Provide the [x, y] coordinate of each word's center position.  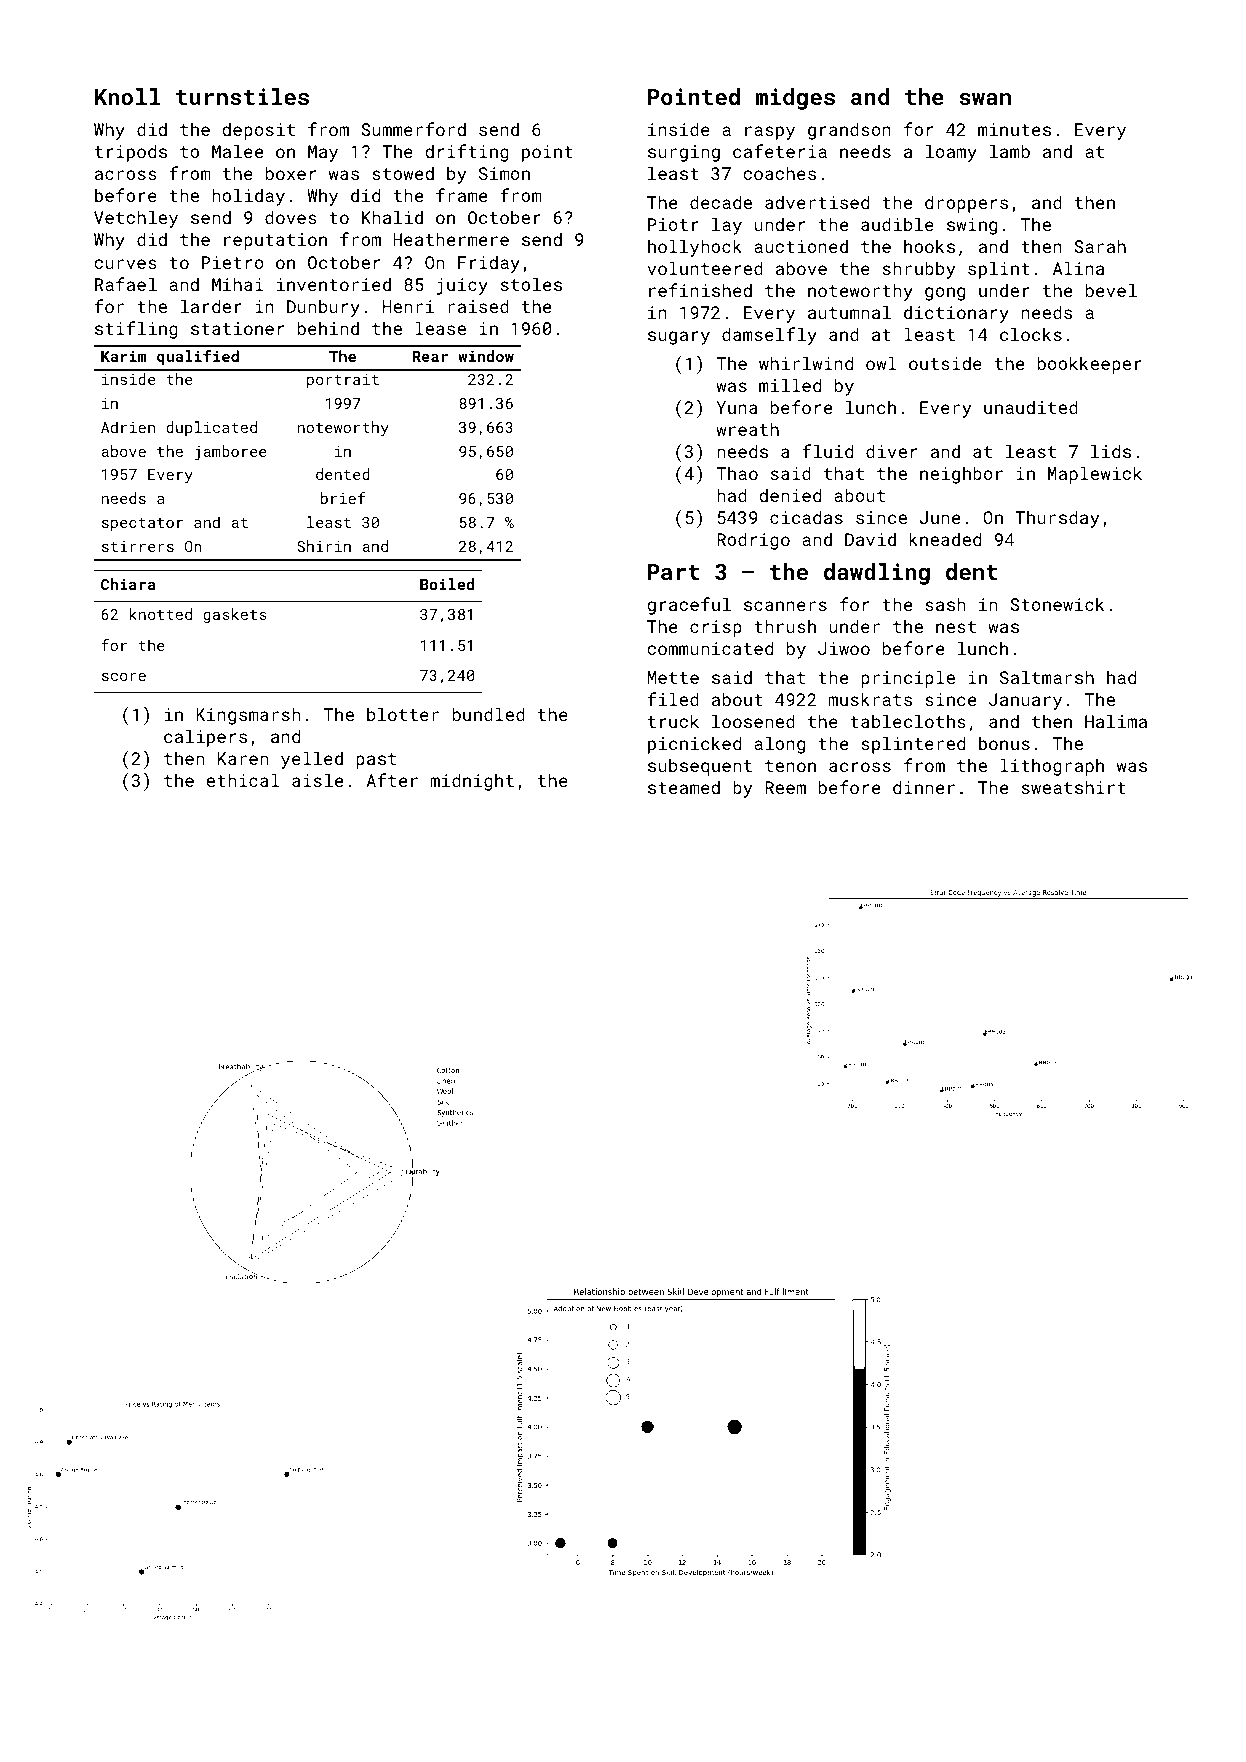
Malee [237, 151]
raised [478, 306]
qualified [198, 357]
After [392, 780]
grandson [849, 131]
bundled [489, 714]
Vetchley [136, 219]
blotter [403, 714]
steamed [684, 787]
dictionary [956, 314]
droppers [966, 204]
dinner [924, 787]
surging [684, 153]
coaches [779, 173]
